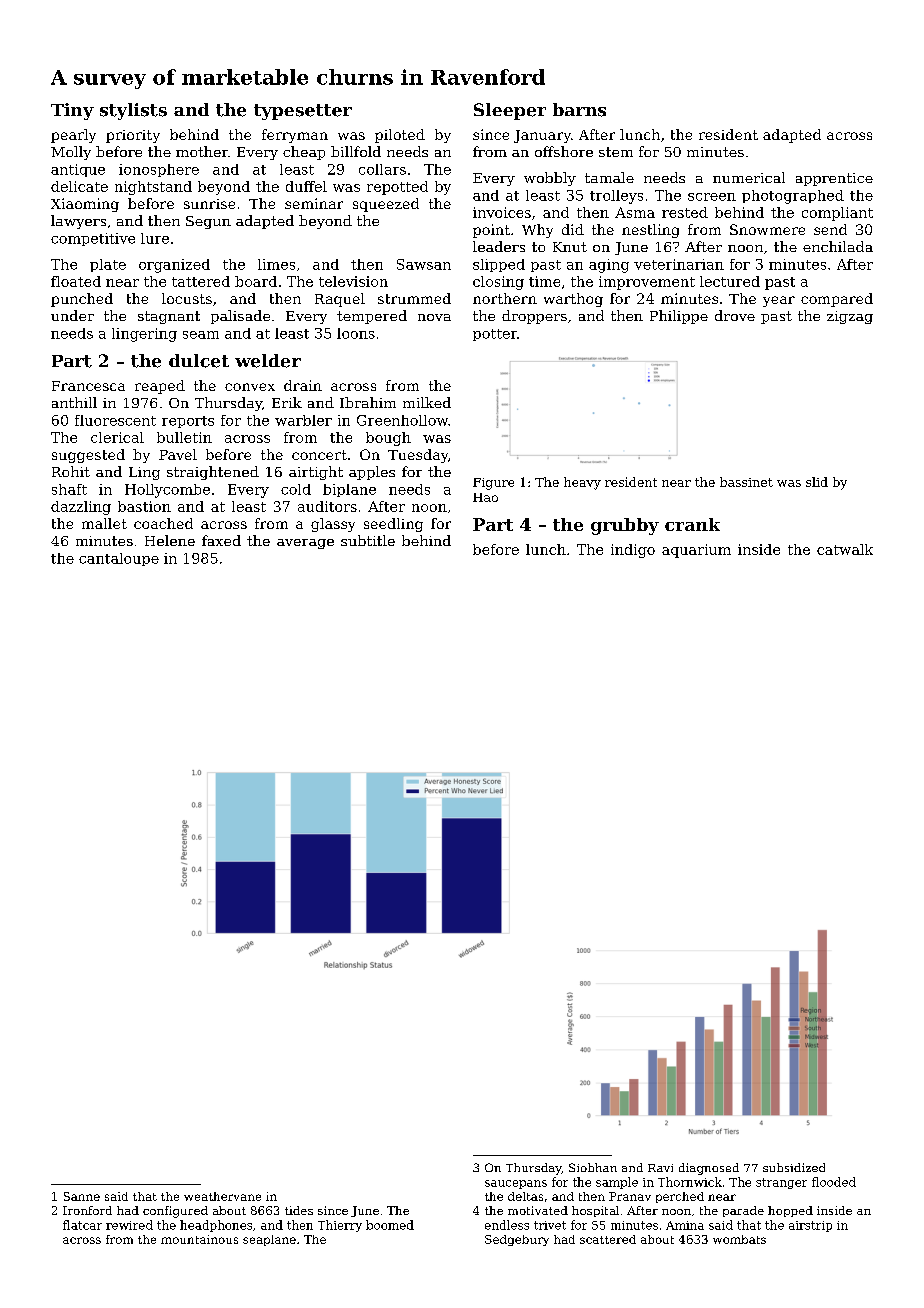 The image size is (924, 1308). What do you see at coordinates (696, 551) in the screenshot?
I see `aquarium` at bounding box center [696, 551].
